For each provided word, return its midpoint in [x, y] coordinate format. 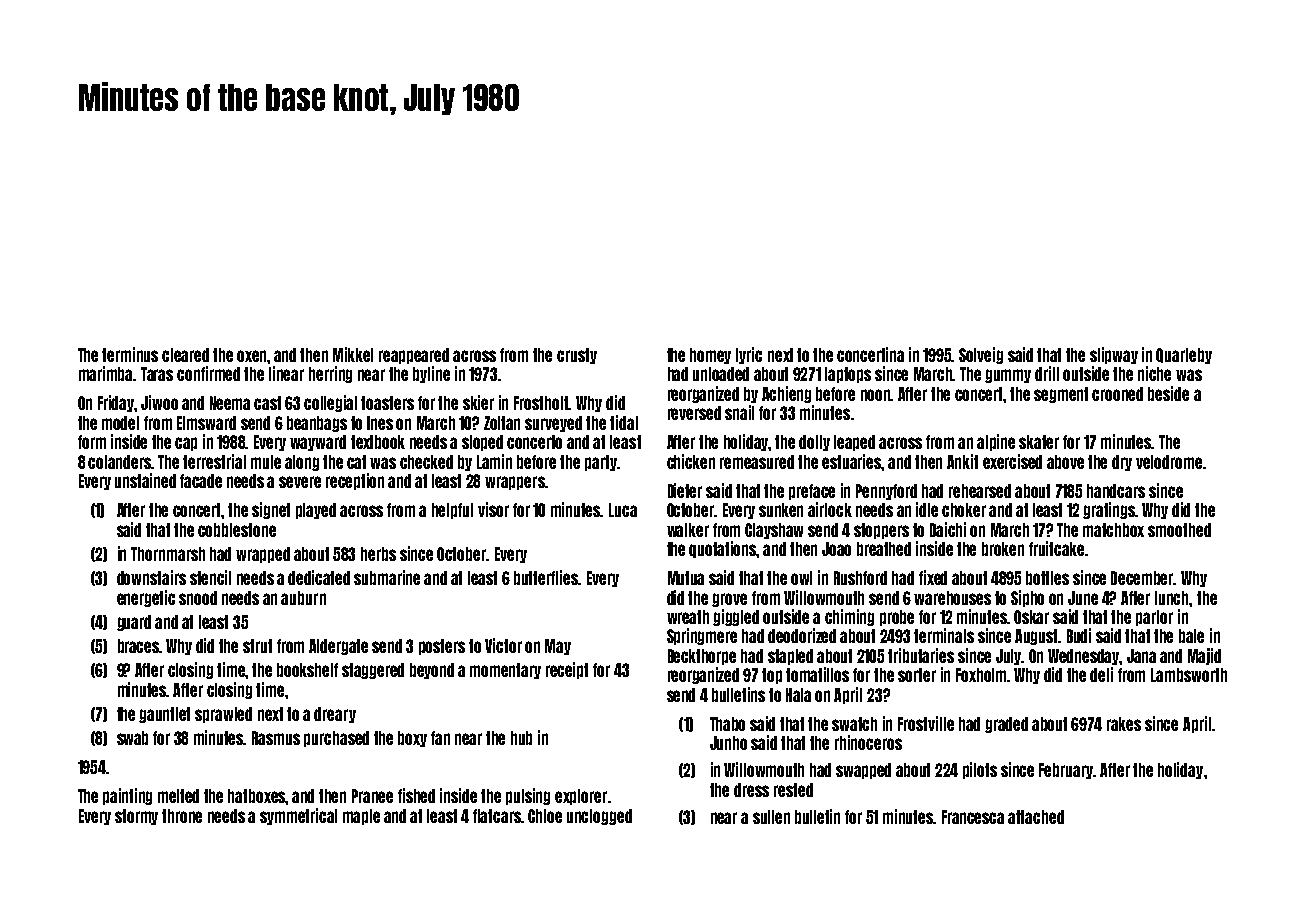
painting [127, 796]
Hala [798, 695]
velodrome [1169, 462]
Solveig [981, 355]
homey [710, 356]
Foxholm [982, 675]
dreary [335, 715]
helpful [452, 511]
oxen [252, 356]
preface [812, 492]
